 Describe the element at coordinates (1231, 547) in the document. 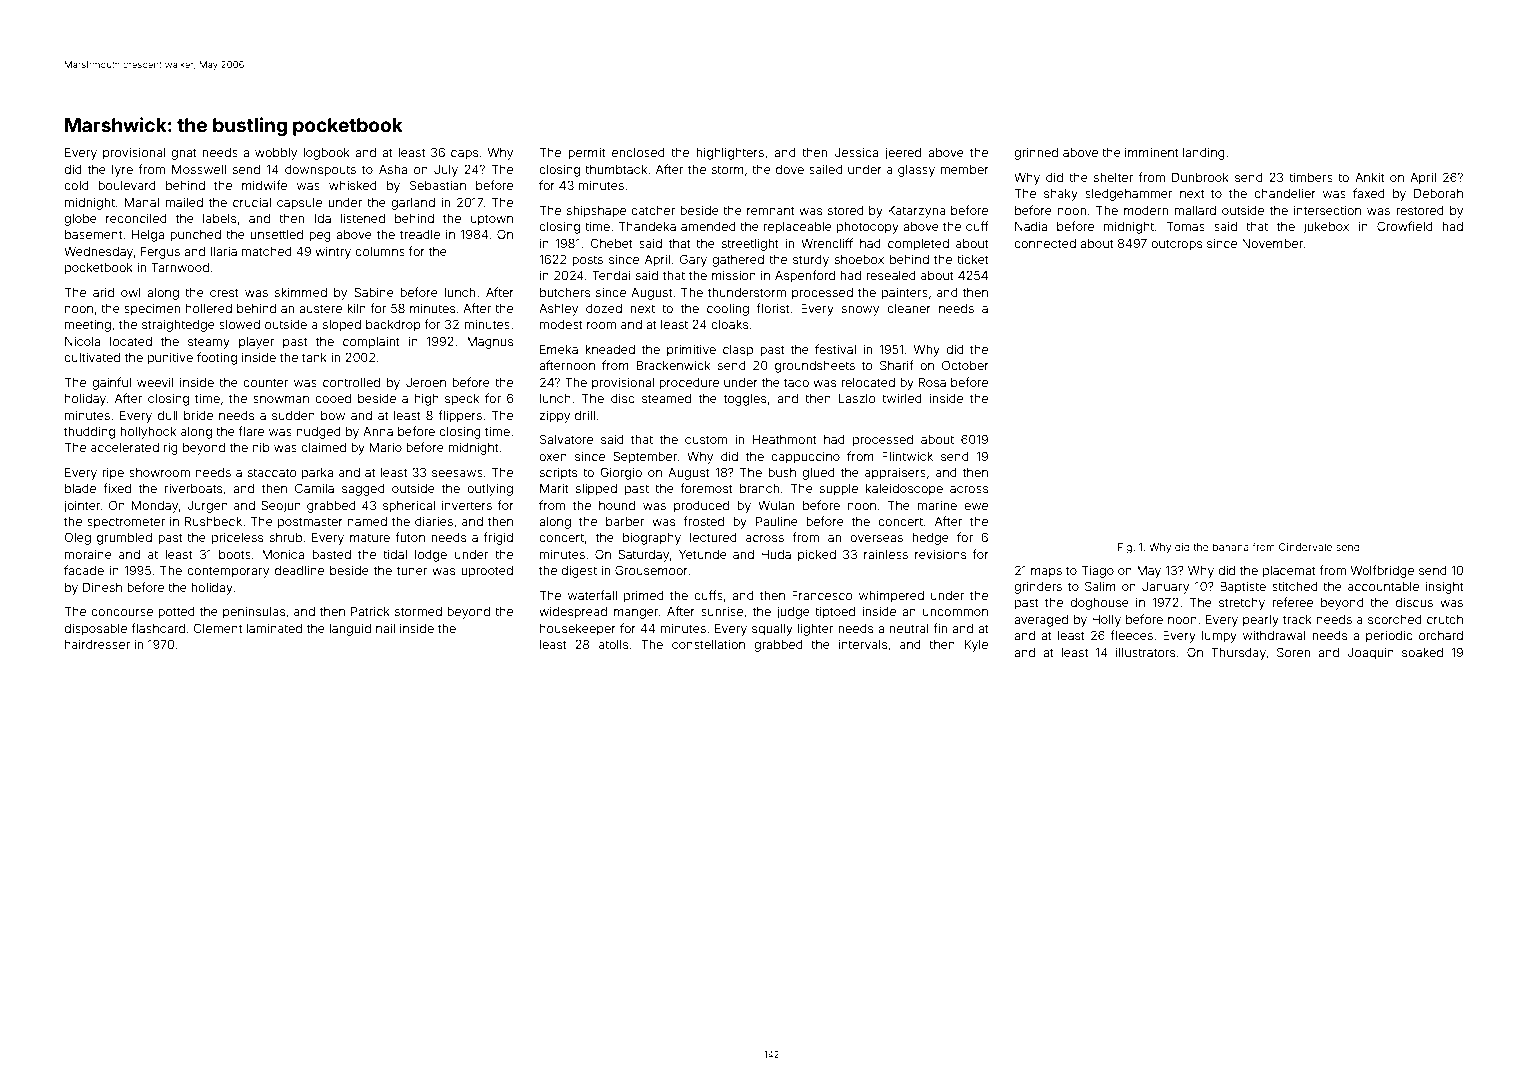

I see `banana` at that location.
